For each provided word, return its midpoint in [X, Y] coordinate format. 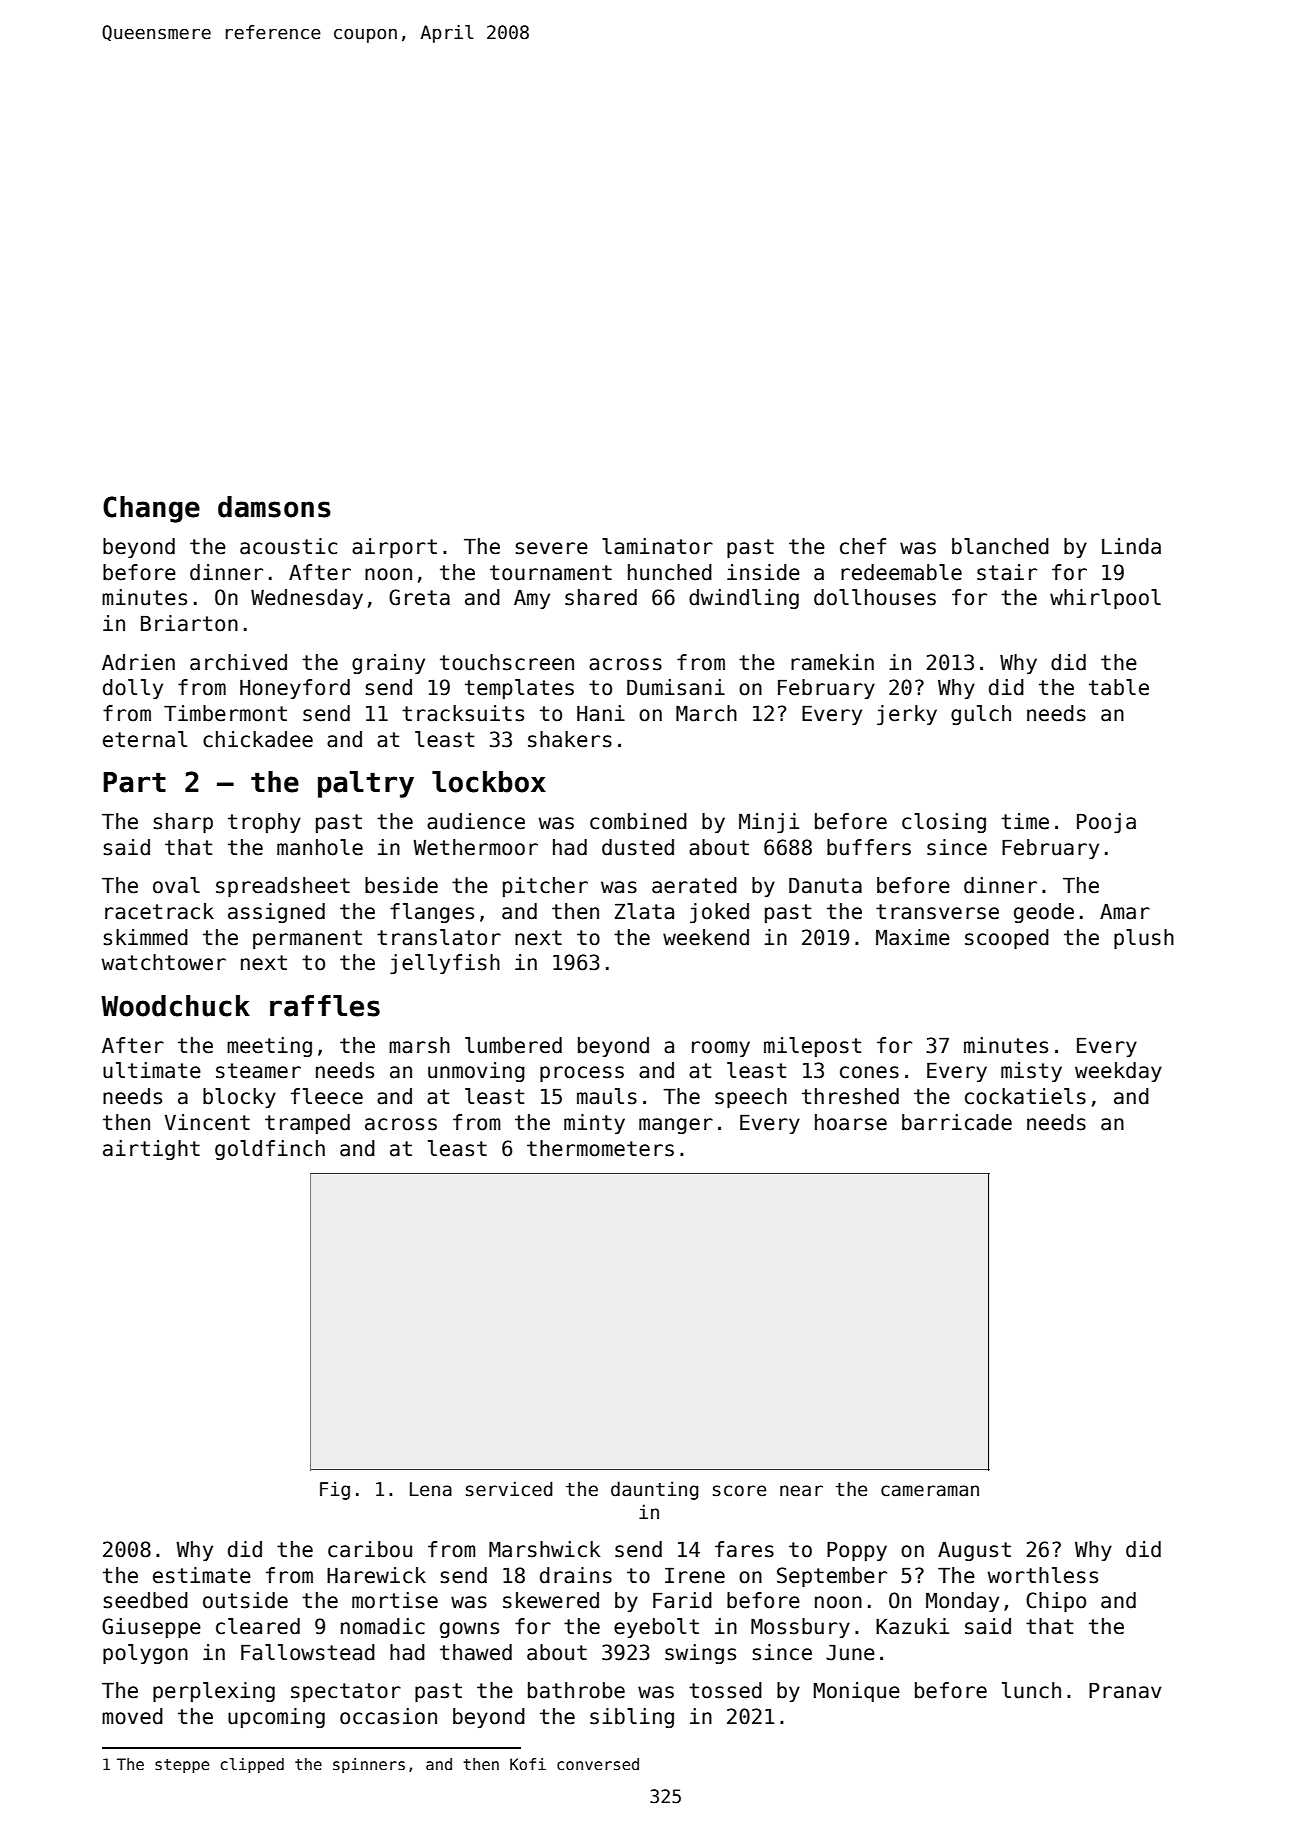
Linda [1131, 546]
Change [151, 509]
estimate [202, 1575]
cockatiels [1025, 1096]
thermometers [600, 1148]
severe [551, 548]
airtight [151, 1150]
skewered [551, 1600]
